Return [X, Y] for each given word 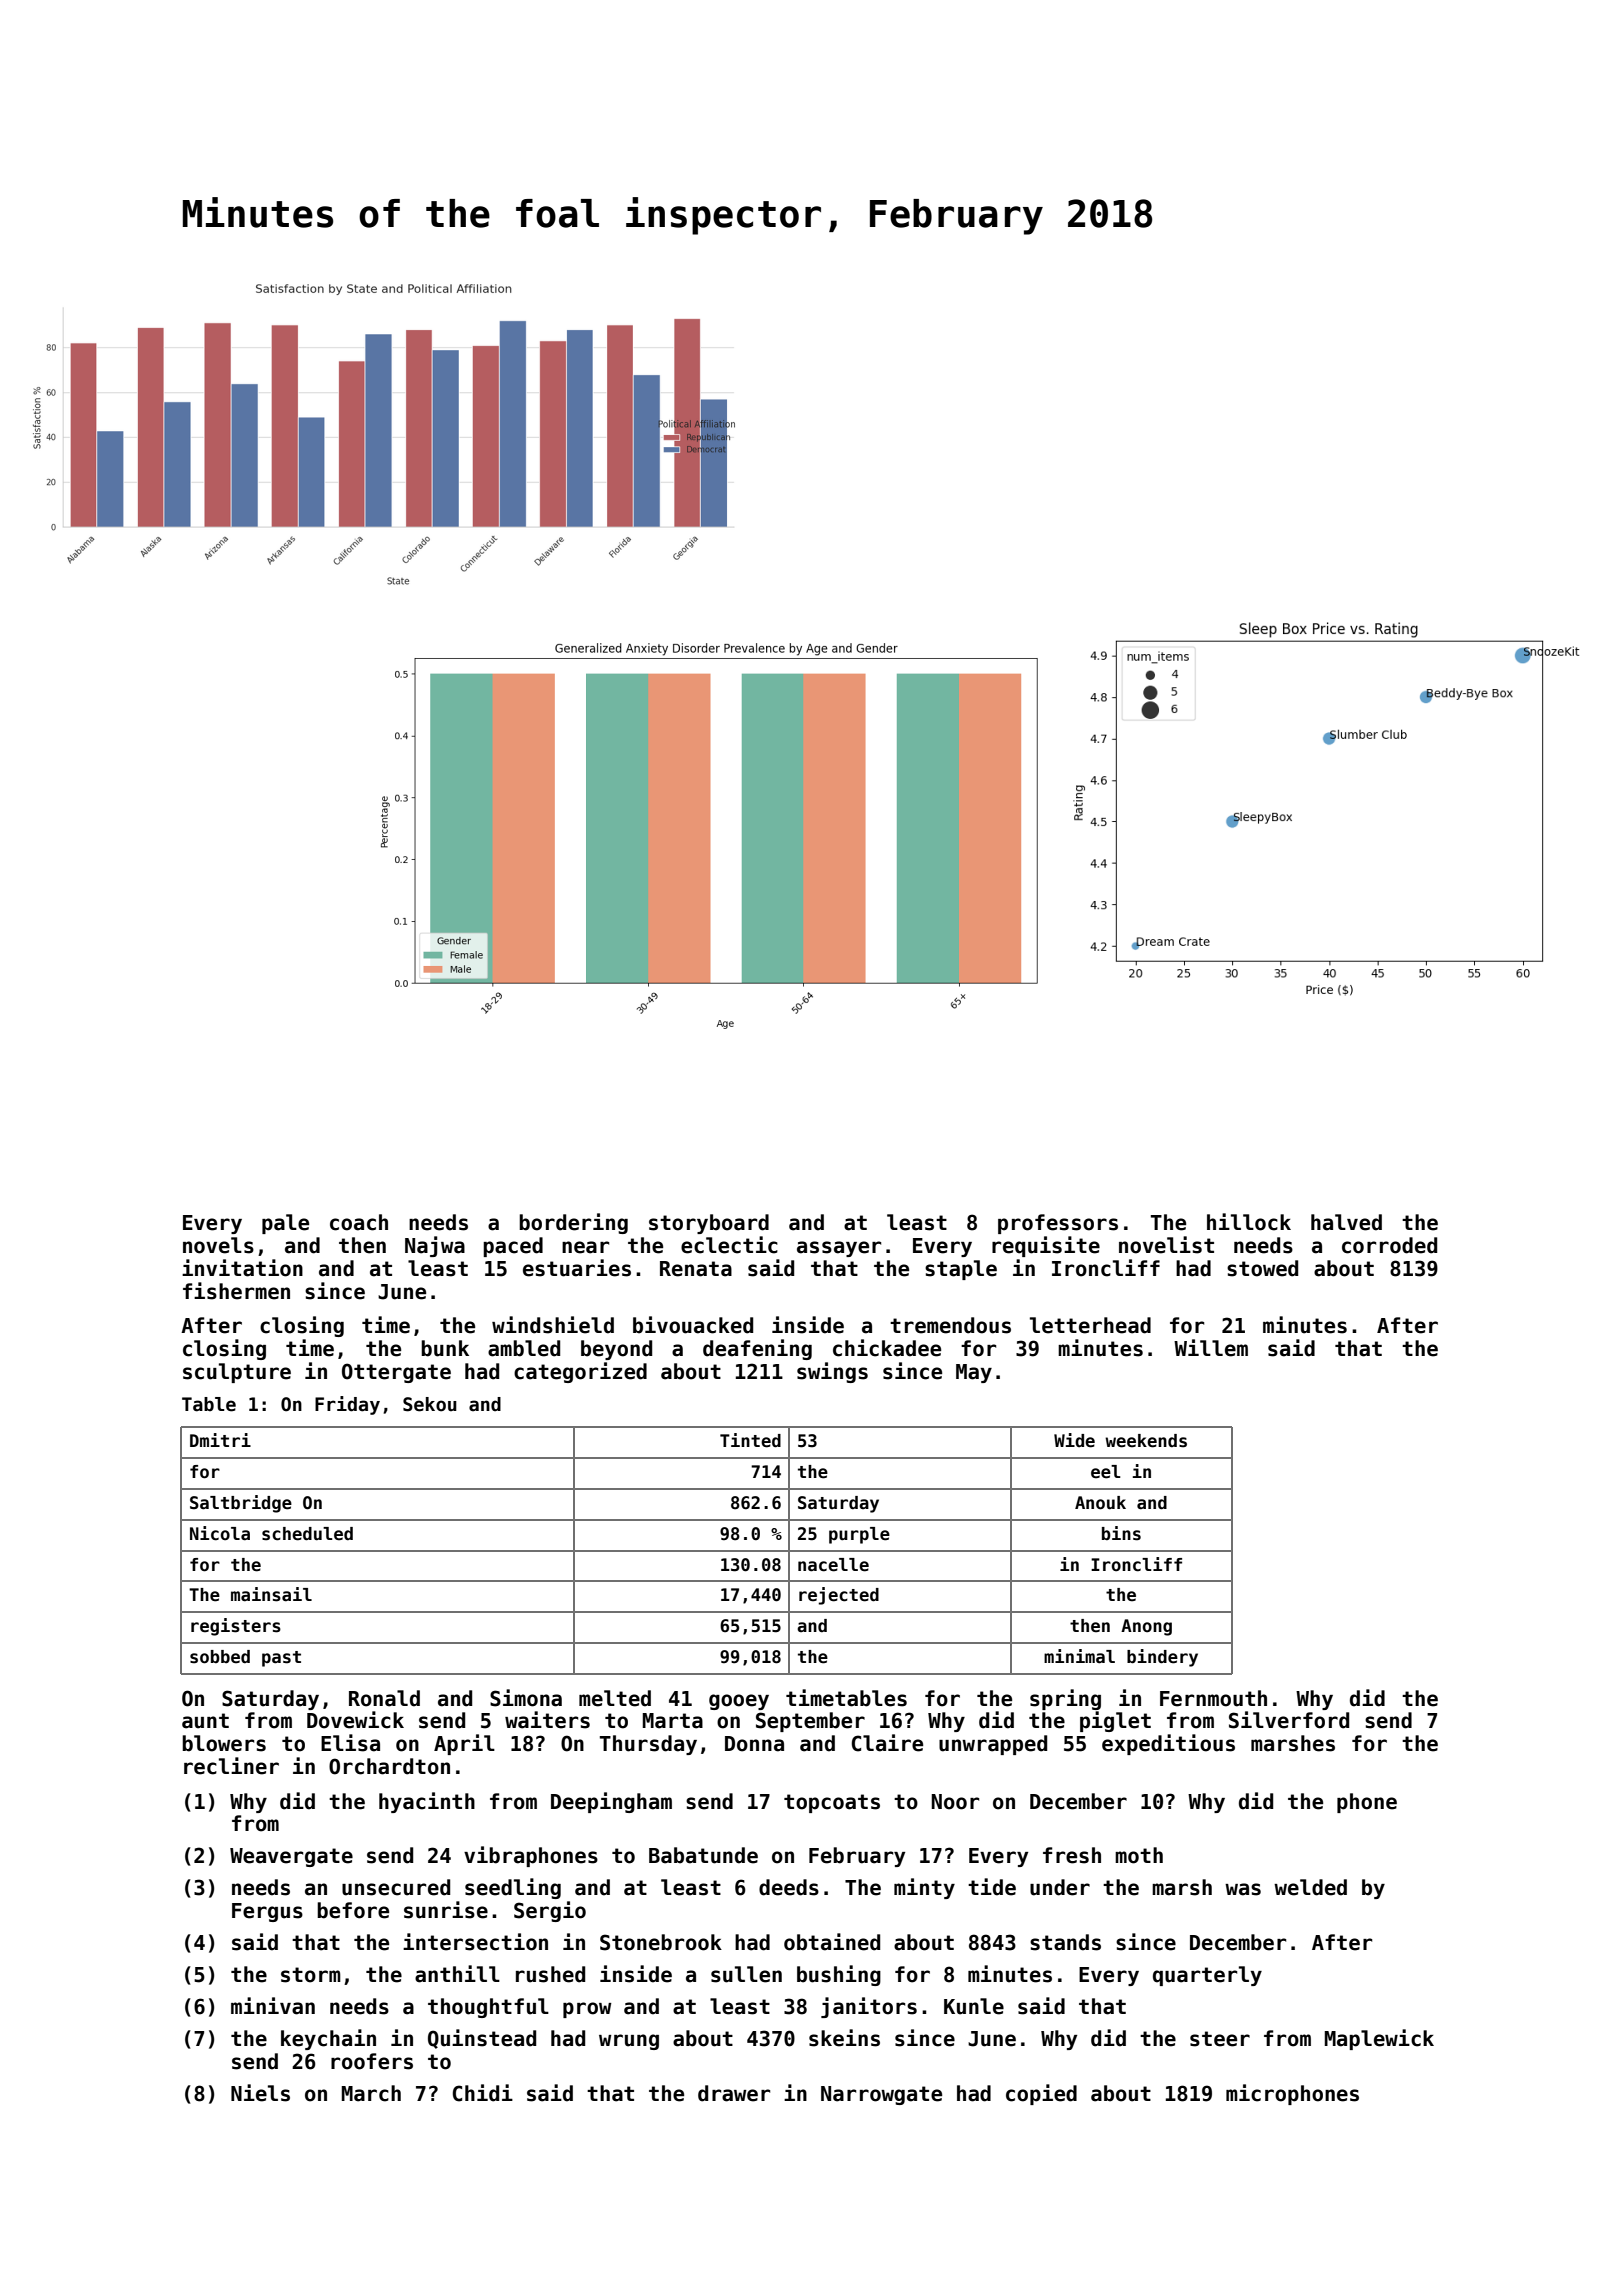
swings [832, 1372]
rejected [839, 1596]
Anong [1146, 1627]
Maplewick [1379, 2039]
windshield [553, 1325]
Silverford [1289, 1720]
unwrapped [993, 1745]
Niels [260, 2093]
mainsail [271, 1594]
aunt [205, 1721]
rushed [550, 1974]
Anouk [1100, 1503]
